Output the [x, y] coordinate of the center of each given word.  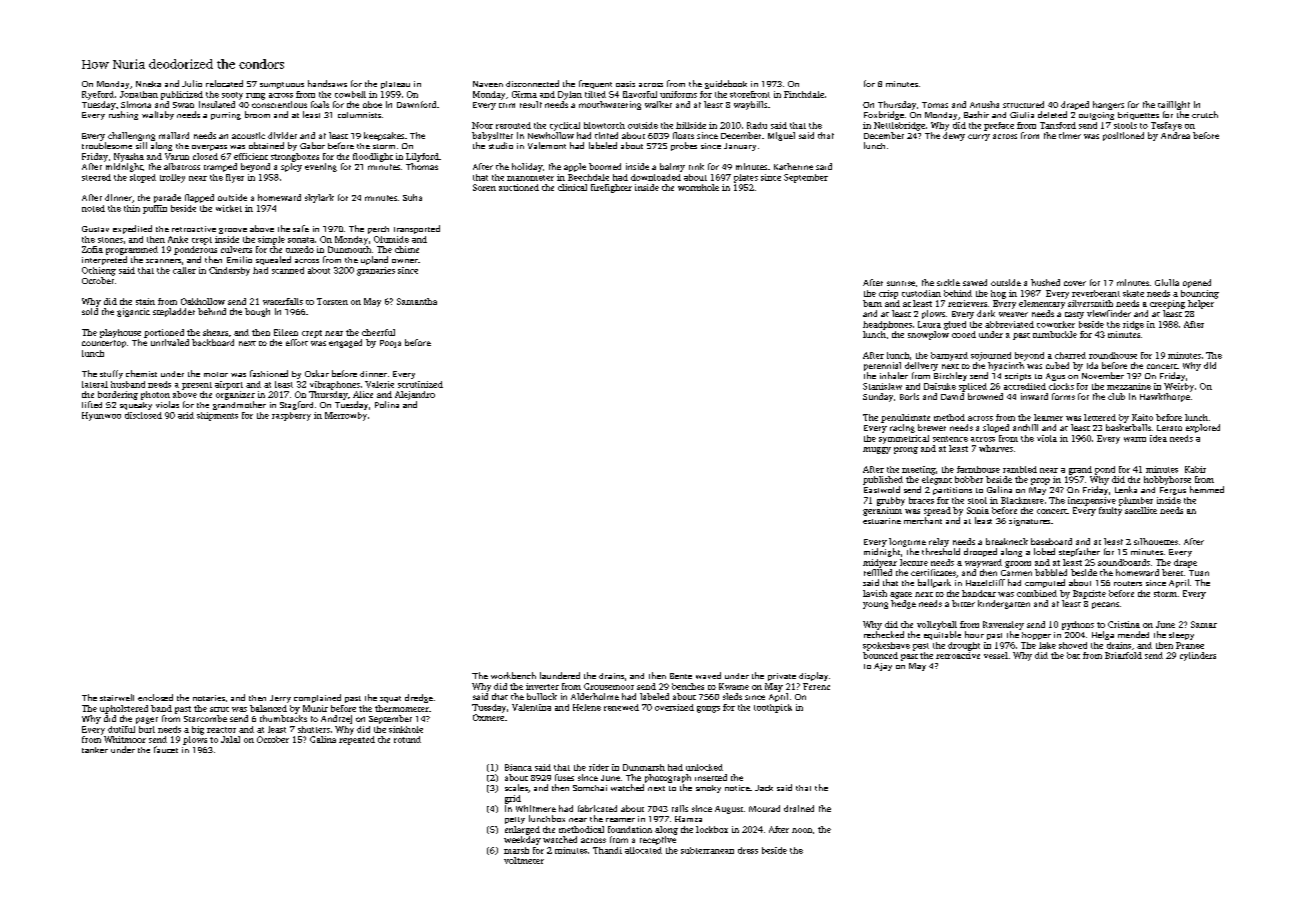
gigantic [133, 312]
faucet [166, 749]
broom [257, 114]
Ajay [883, 667]
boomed [605, 166]
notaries [209, 698]
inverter [542, 686]
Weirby [1179, 387]
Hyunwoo [101, 416]
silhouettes [1156, 541]
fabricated [597, 808]
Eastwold [882, 489]
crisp [888, 294]
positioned [1123, 136]
